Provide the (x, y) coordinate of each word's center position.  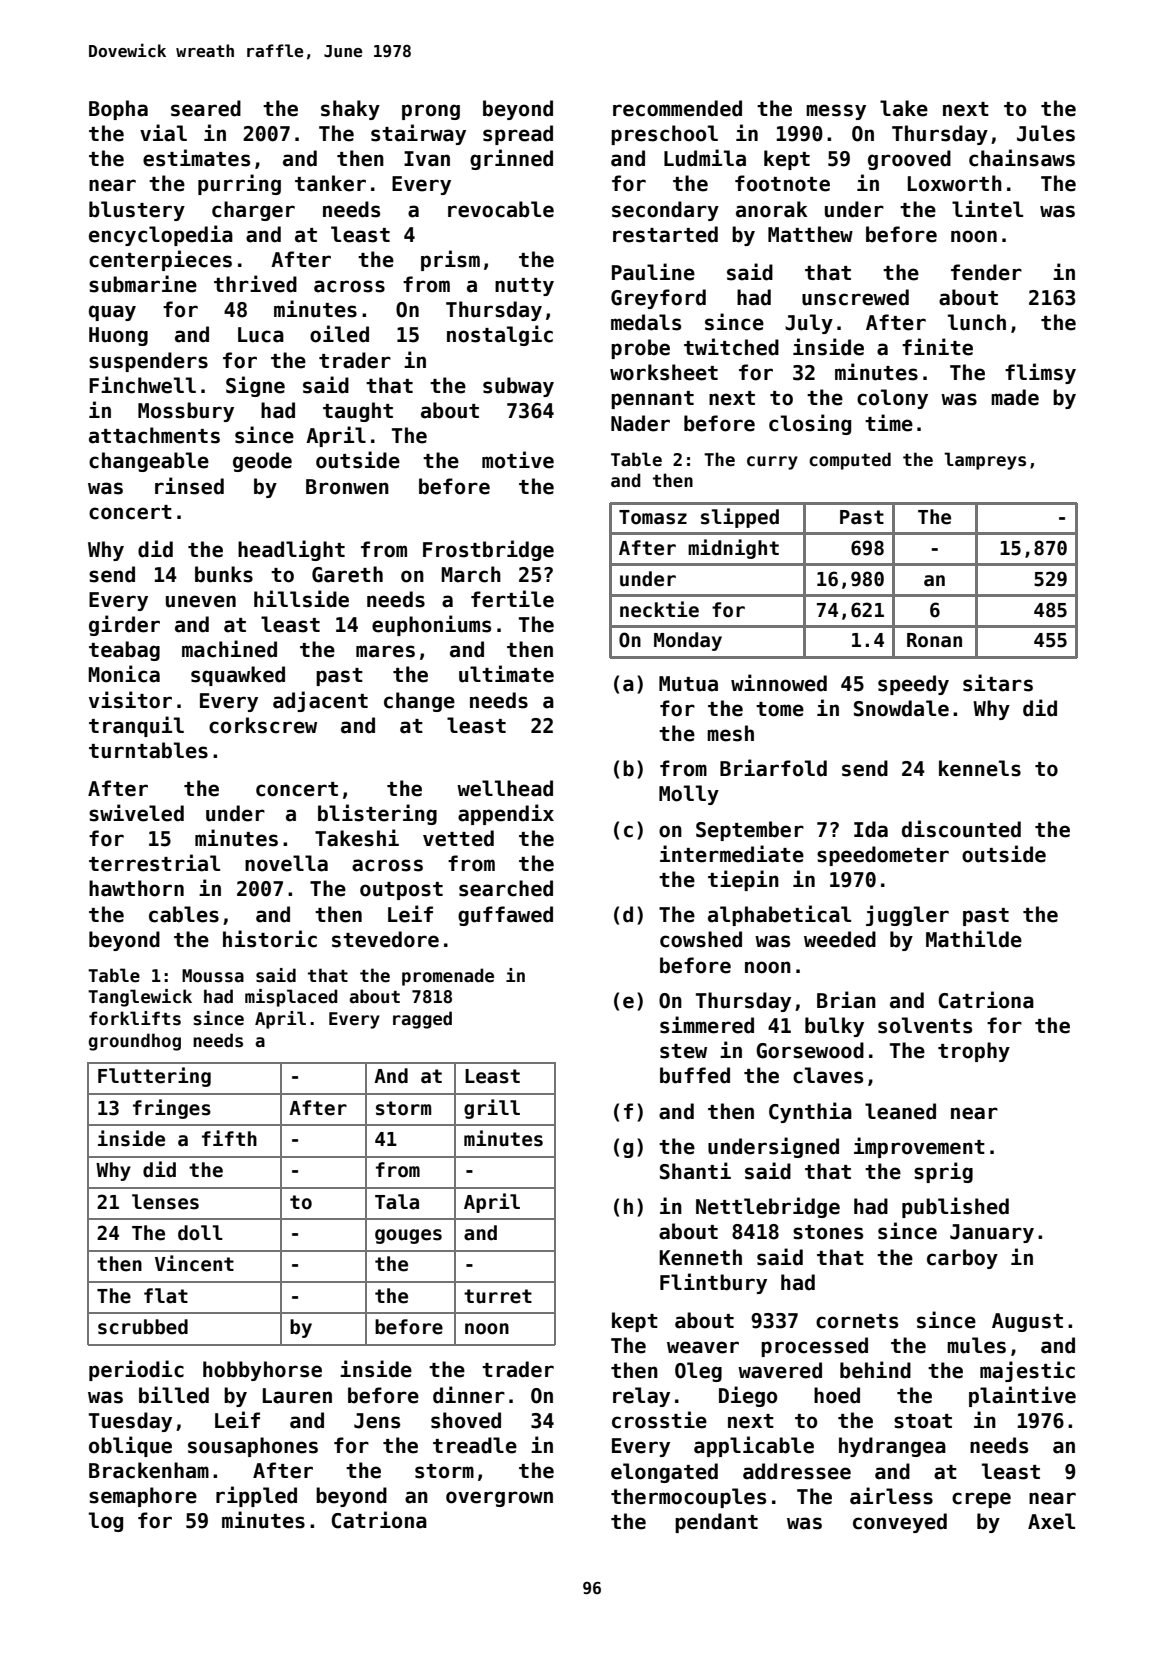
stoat (923, 1421)
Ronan (934, 640)
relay (641, 1397)
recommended (677, 108)
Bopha (118, 110)
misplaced (291, 998)
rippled (256, 1496)
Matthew (810, 234)
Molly (689, 795)
